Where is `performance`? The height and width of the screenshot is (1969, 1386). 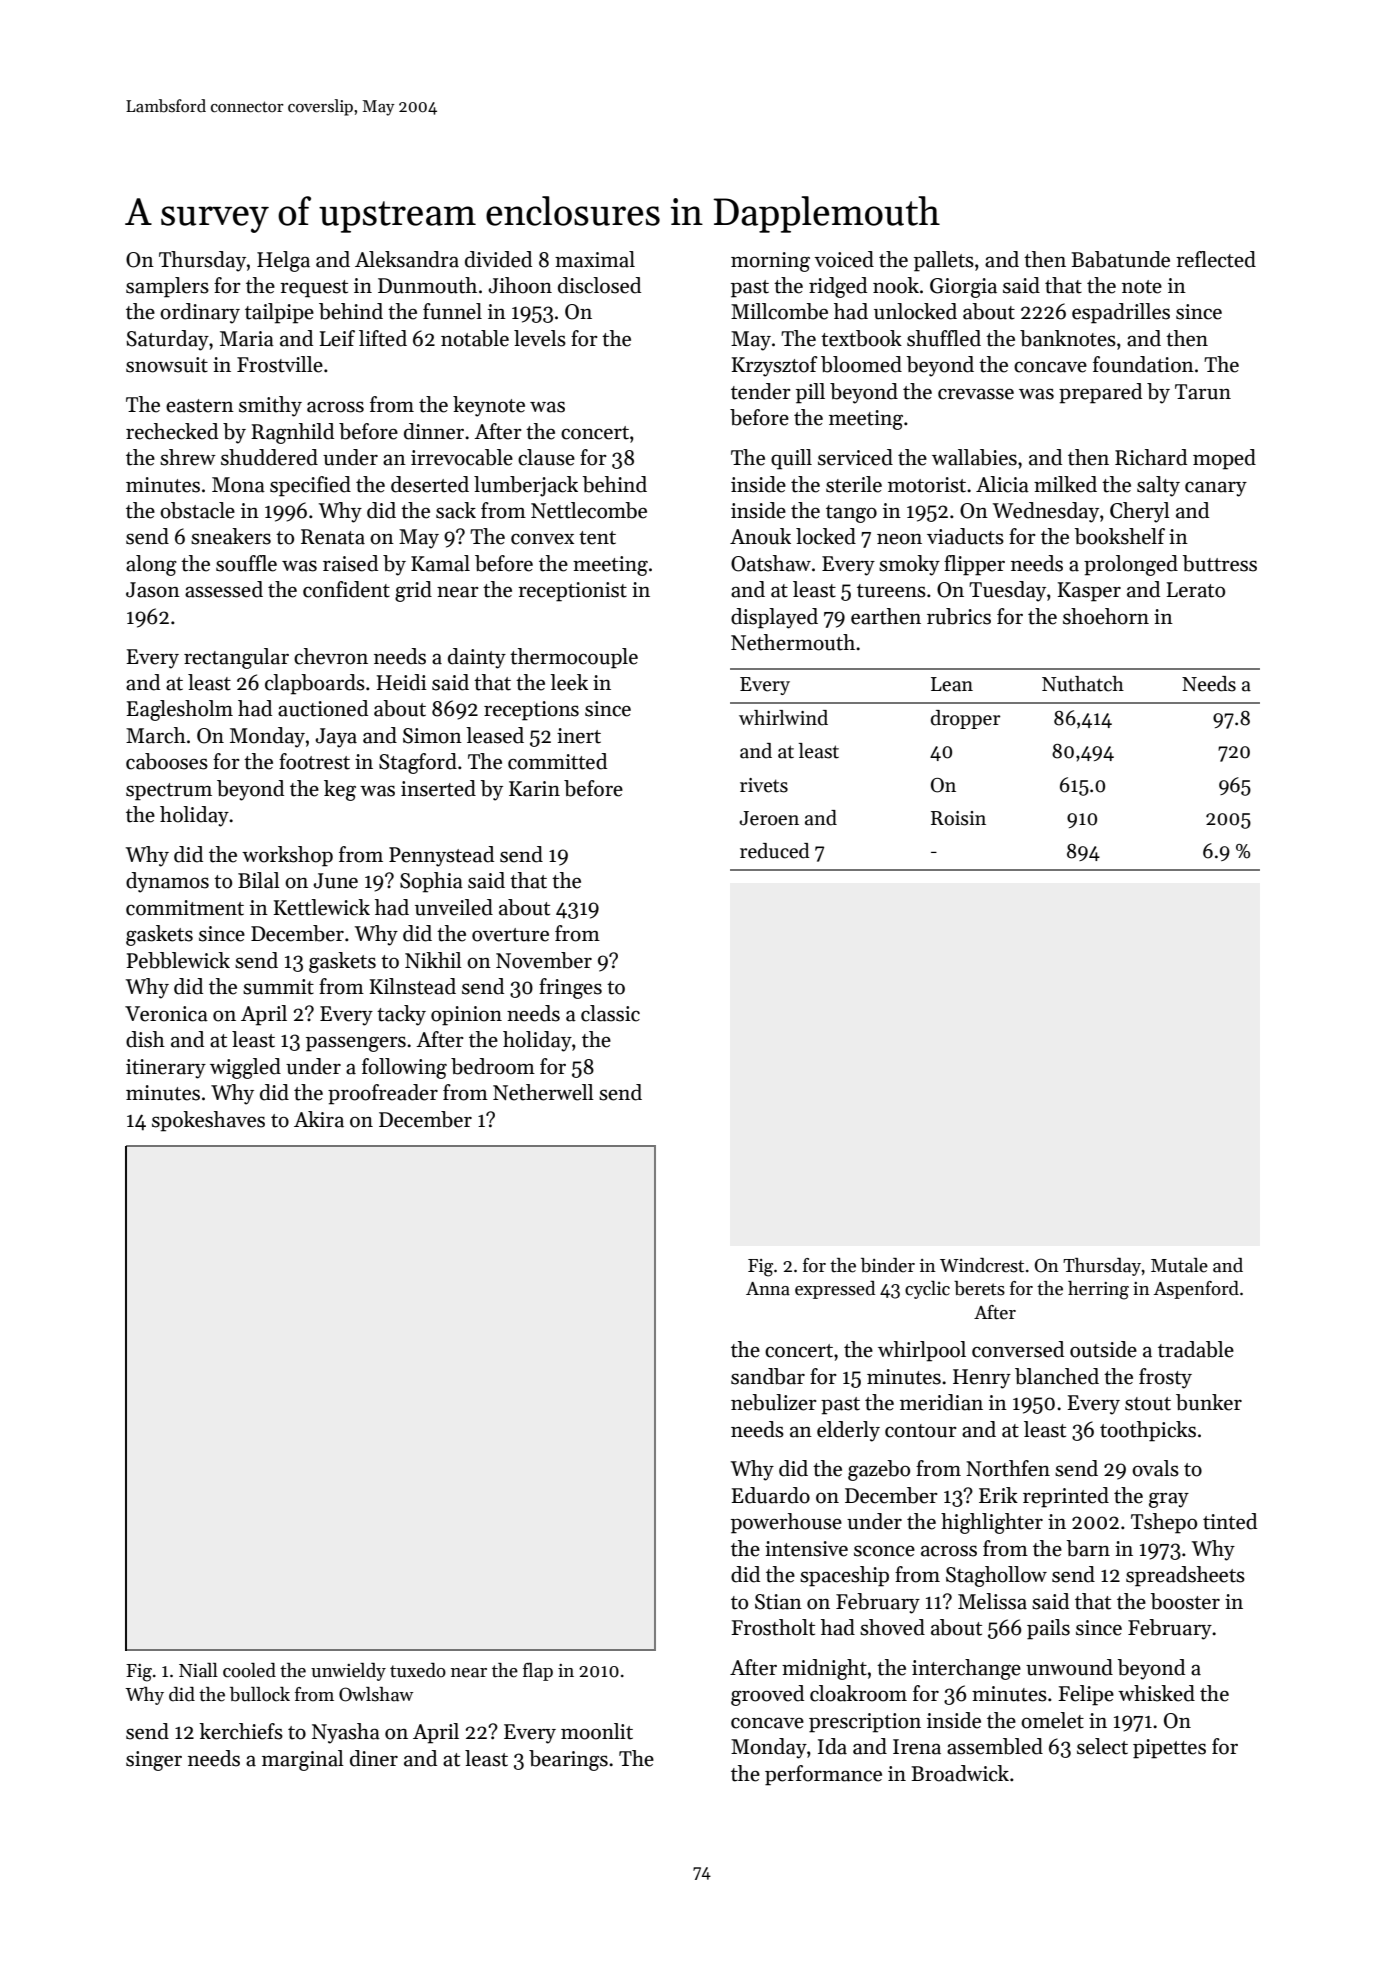
performance is located at coordinates (823, 1775).
